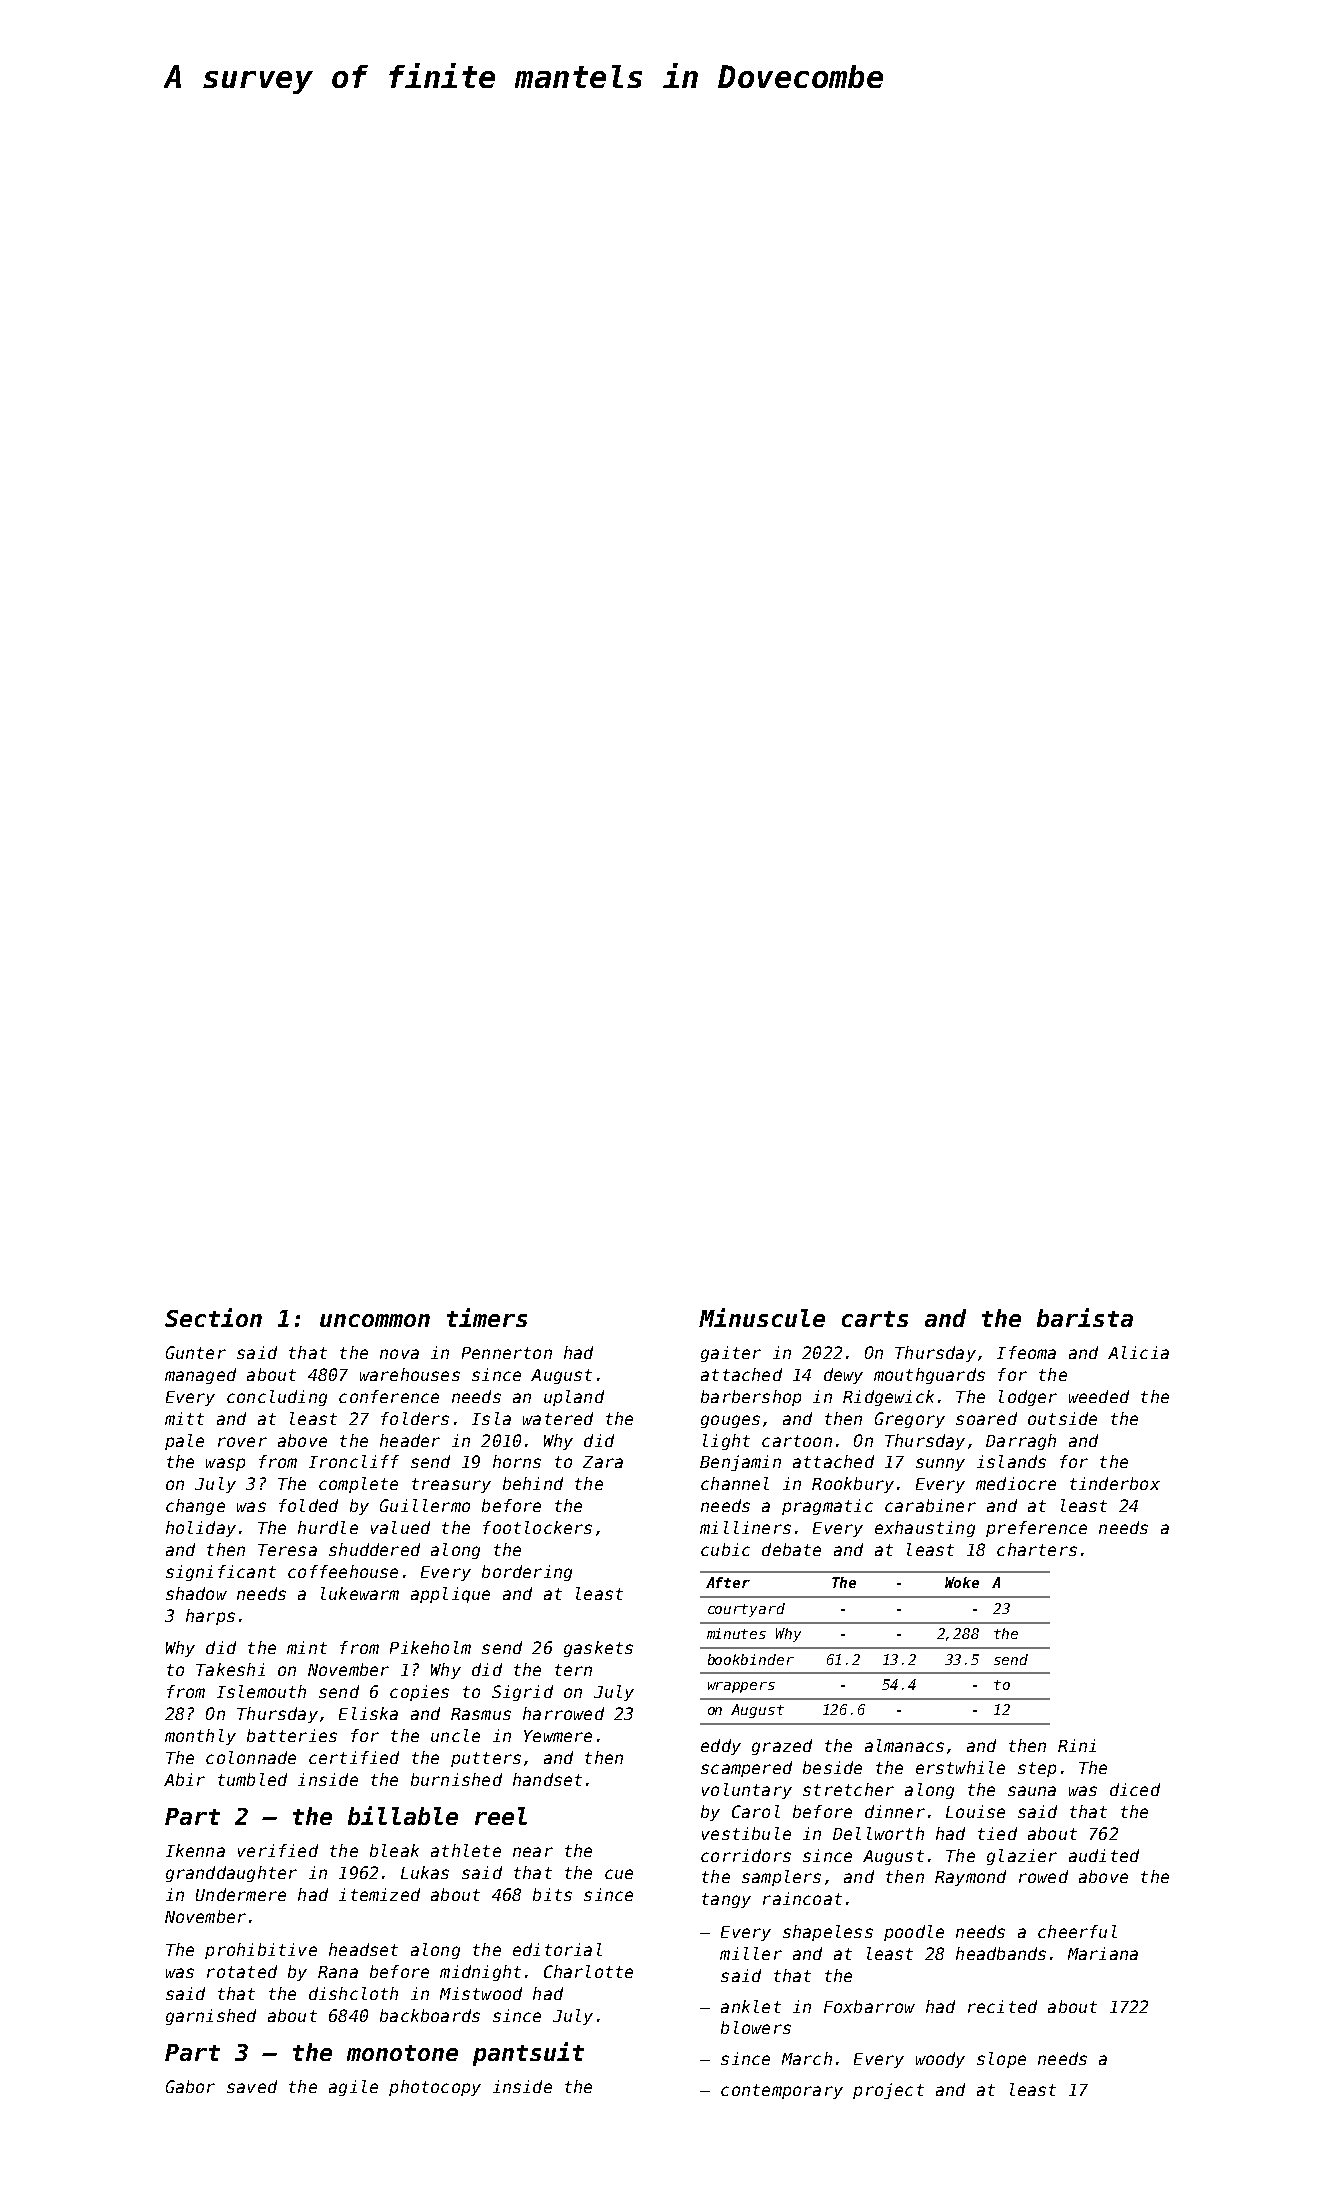 This screenshot has width=1340, height=2207. What do you see at coordinates (588, 1971) in the screenshot?
I see `Charlotte` at bounding box center [588, 1971].
